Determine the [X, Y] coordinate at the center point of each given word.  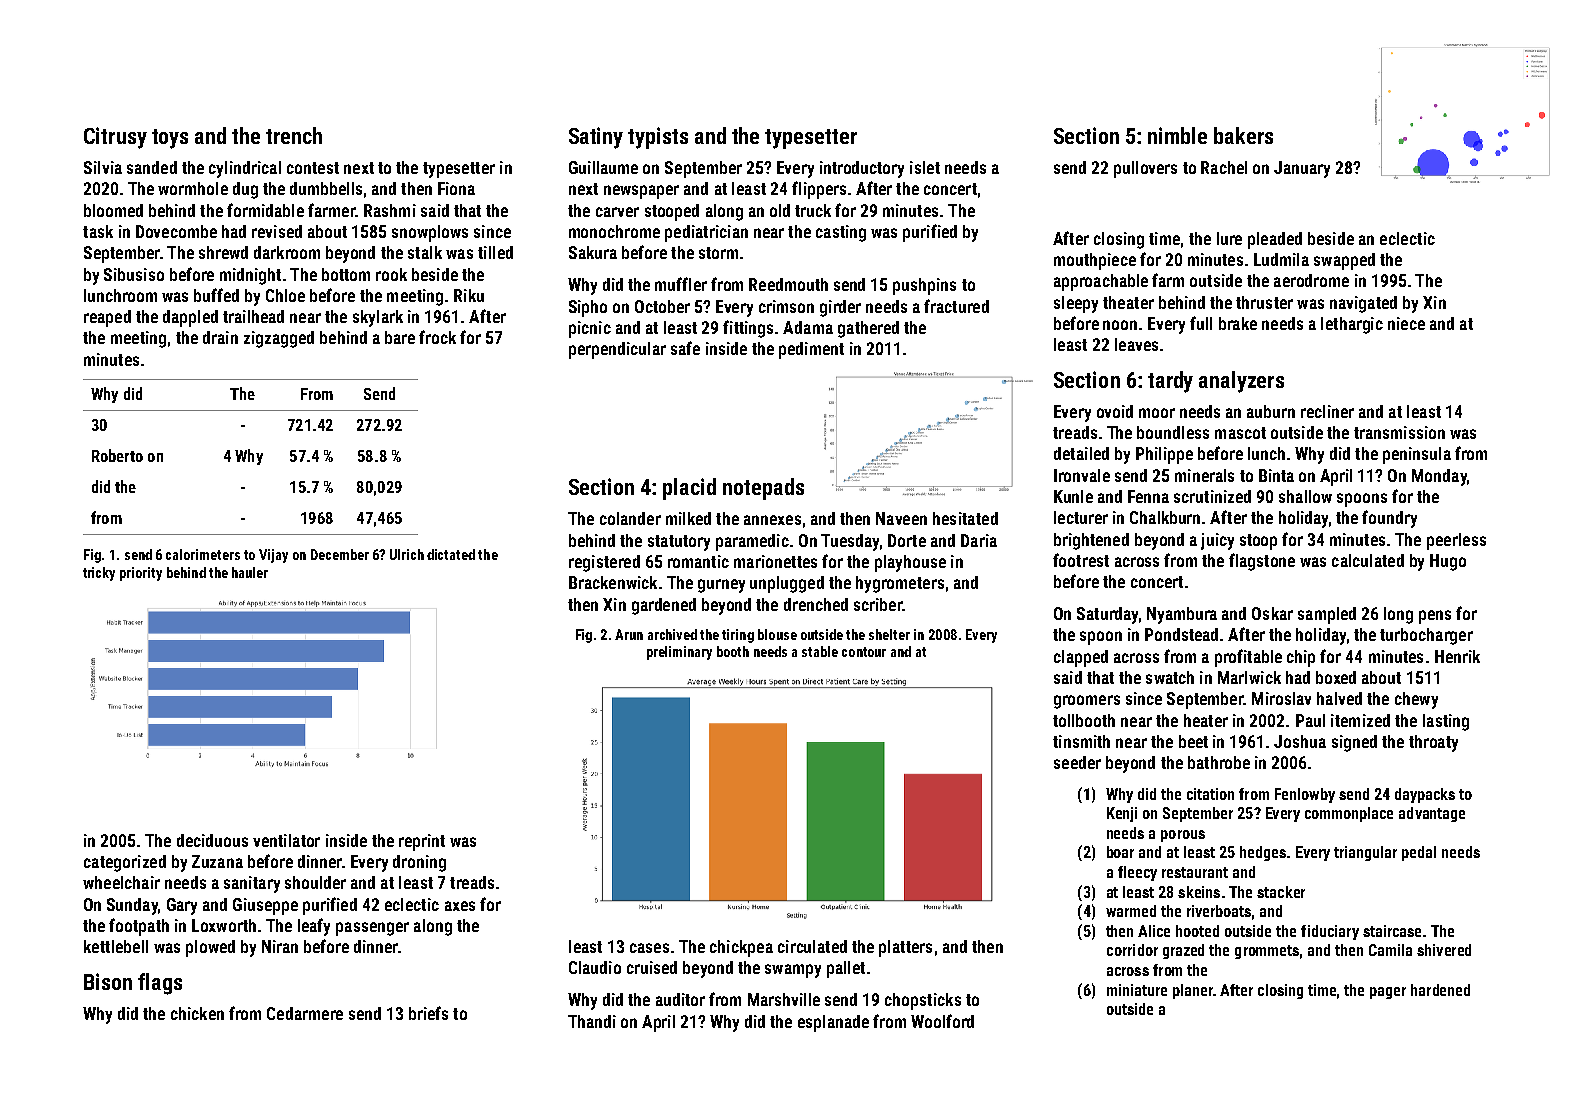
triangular [1365, 853]
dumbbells [326, 188]
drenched [816, 604]
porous [1183, 836]
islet [925, 167]
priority [141, 574]
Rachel [1224, 167]
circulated [812, 946]
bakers [1243, 135]
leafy [314, 927]
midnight [250, 276]
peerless [1456, 541]
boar [1120, 852]
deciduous [212, 840]
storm [718, 253]
